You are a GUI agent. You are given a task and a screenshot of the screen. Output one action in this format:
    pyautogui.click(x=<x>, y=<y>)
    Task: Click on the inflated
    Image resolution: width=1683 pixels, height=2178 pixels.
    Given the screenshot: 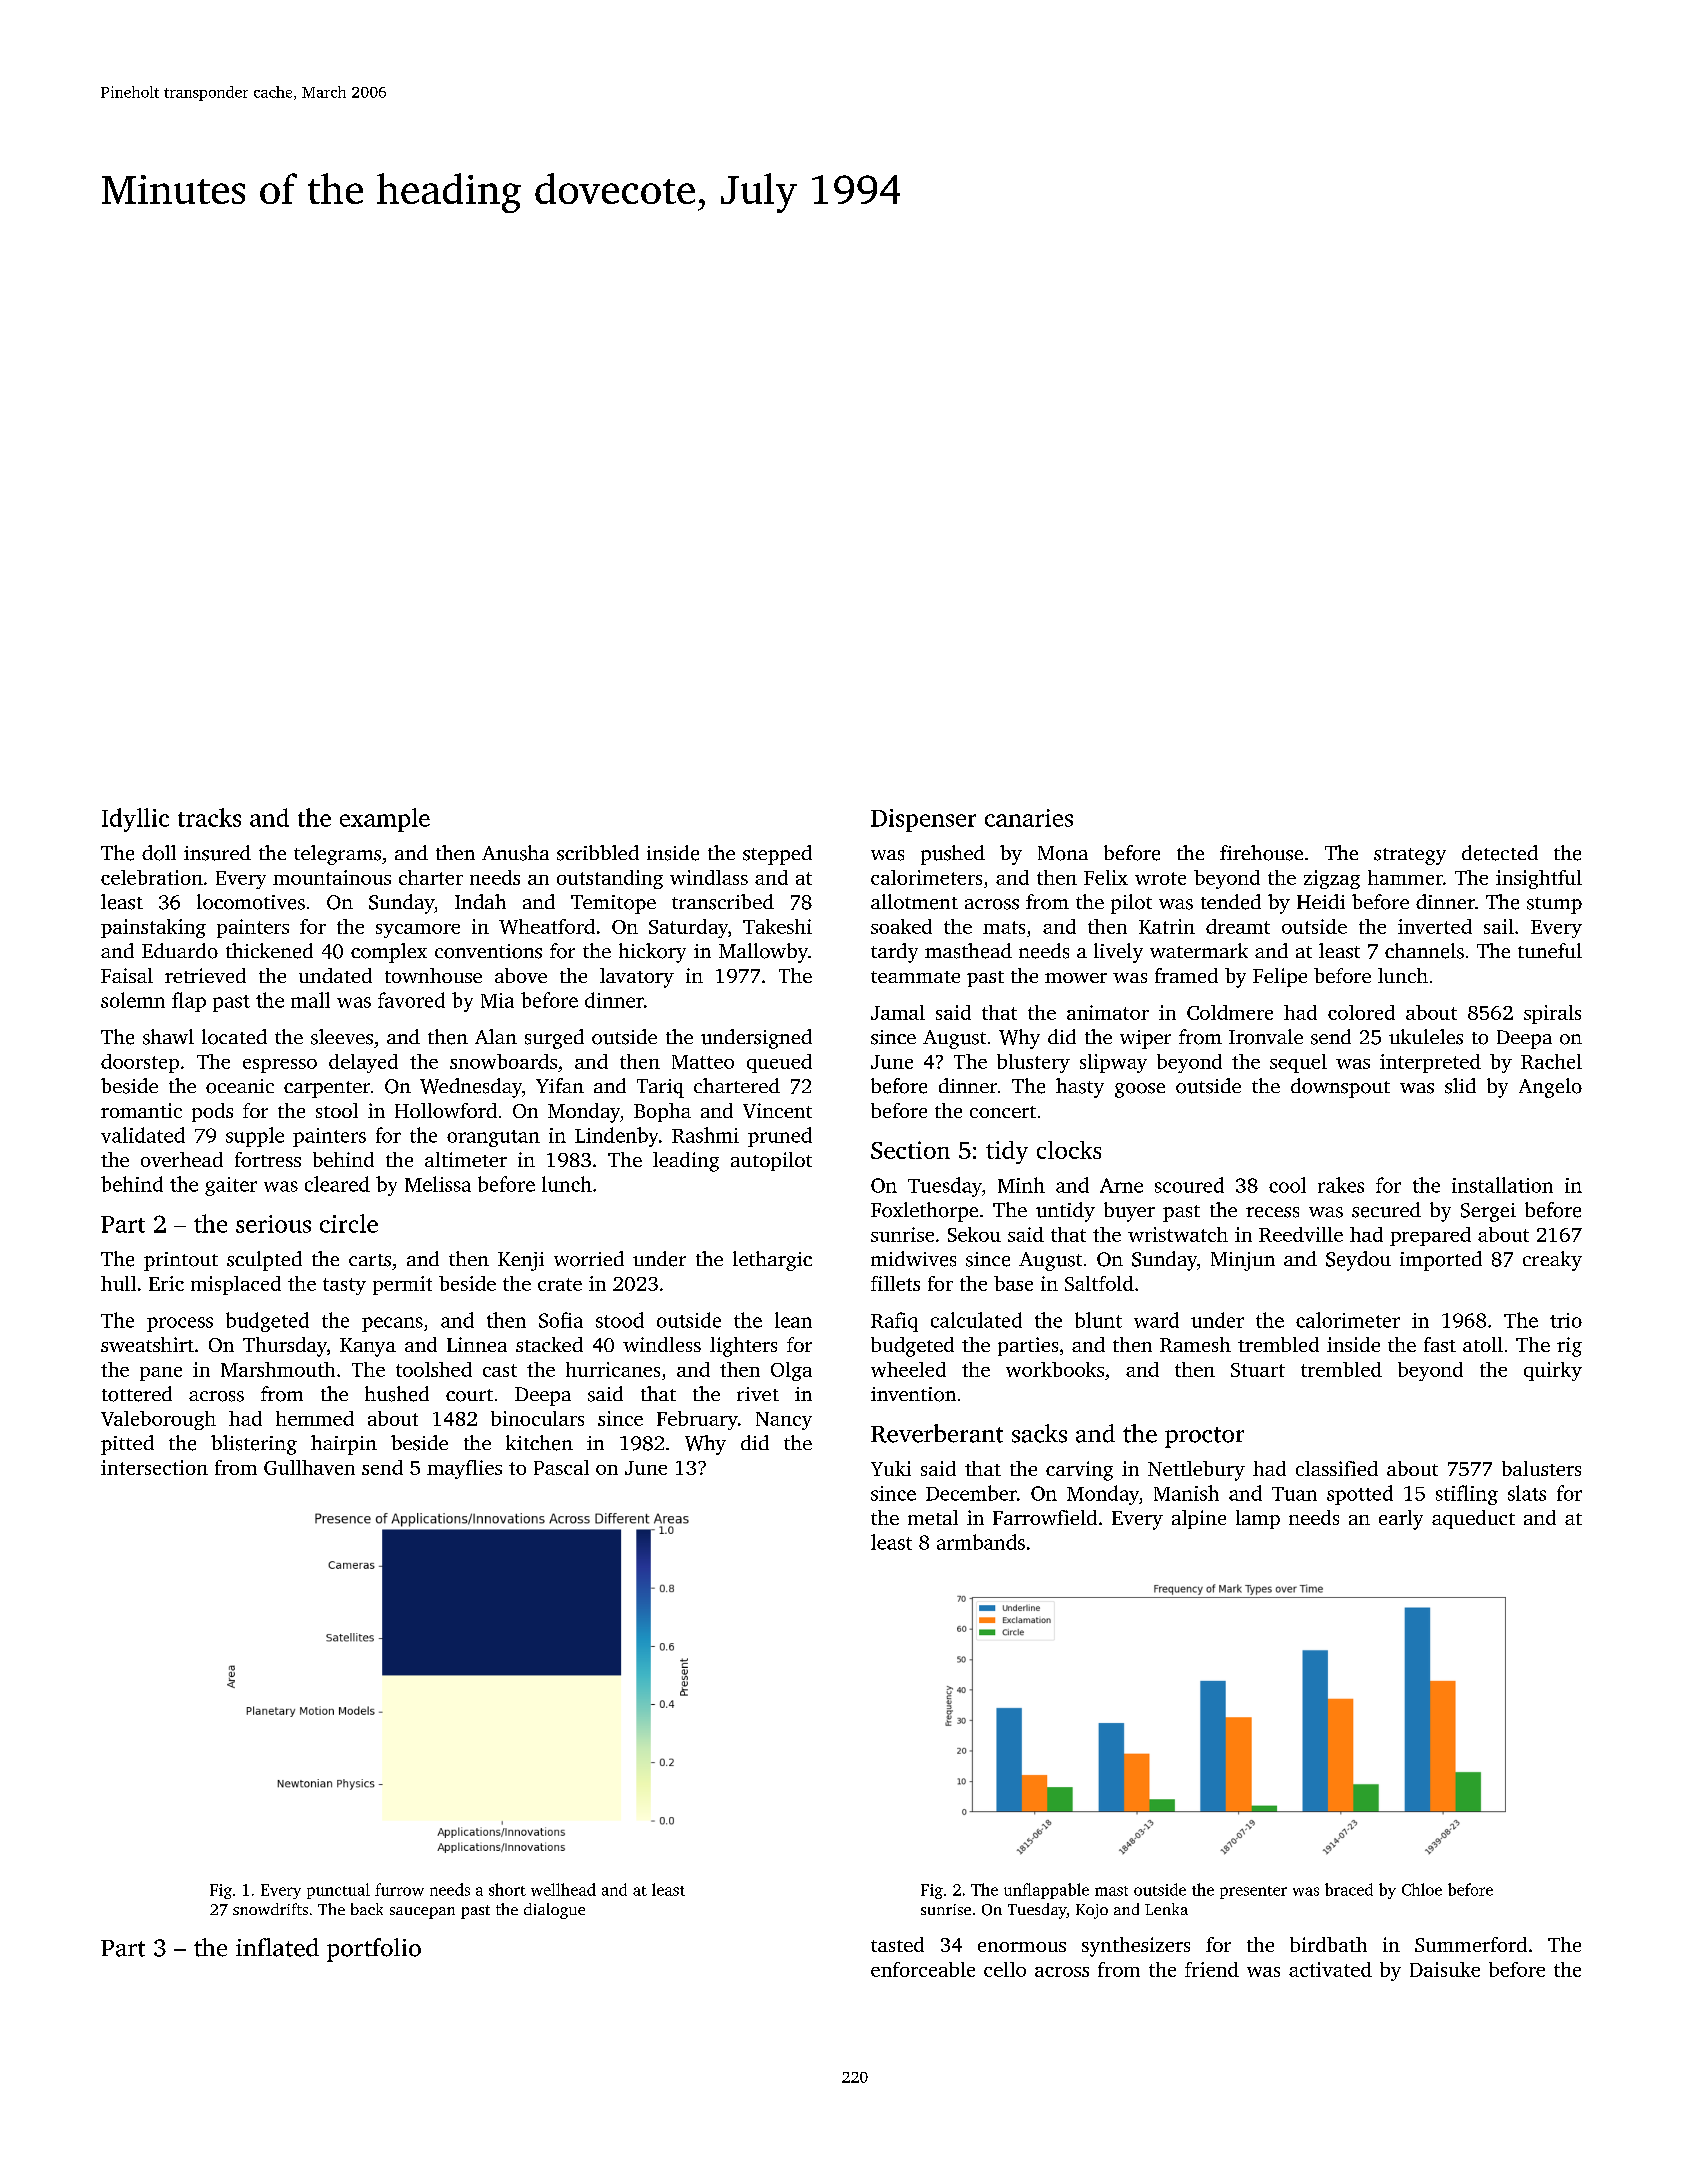 What is the action you would take?
    pyautogui.click(x=277, y=1947)
